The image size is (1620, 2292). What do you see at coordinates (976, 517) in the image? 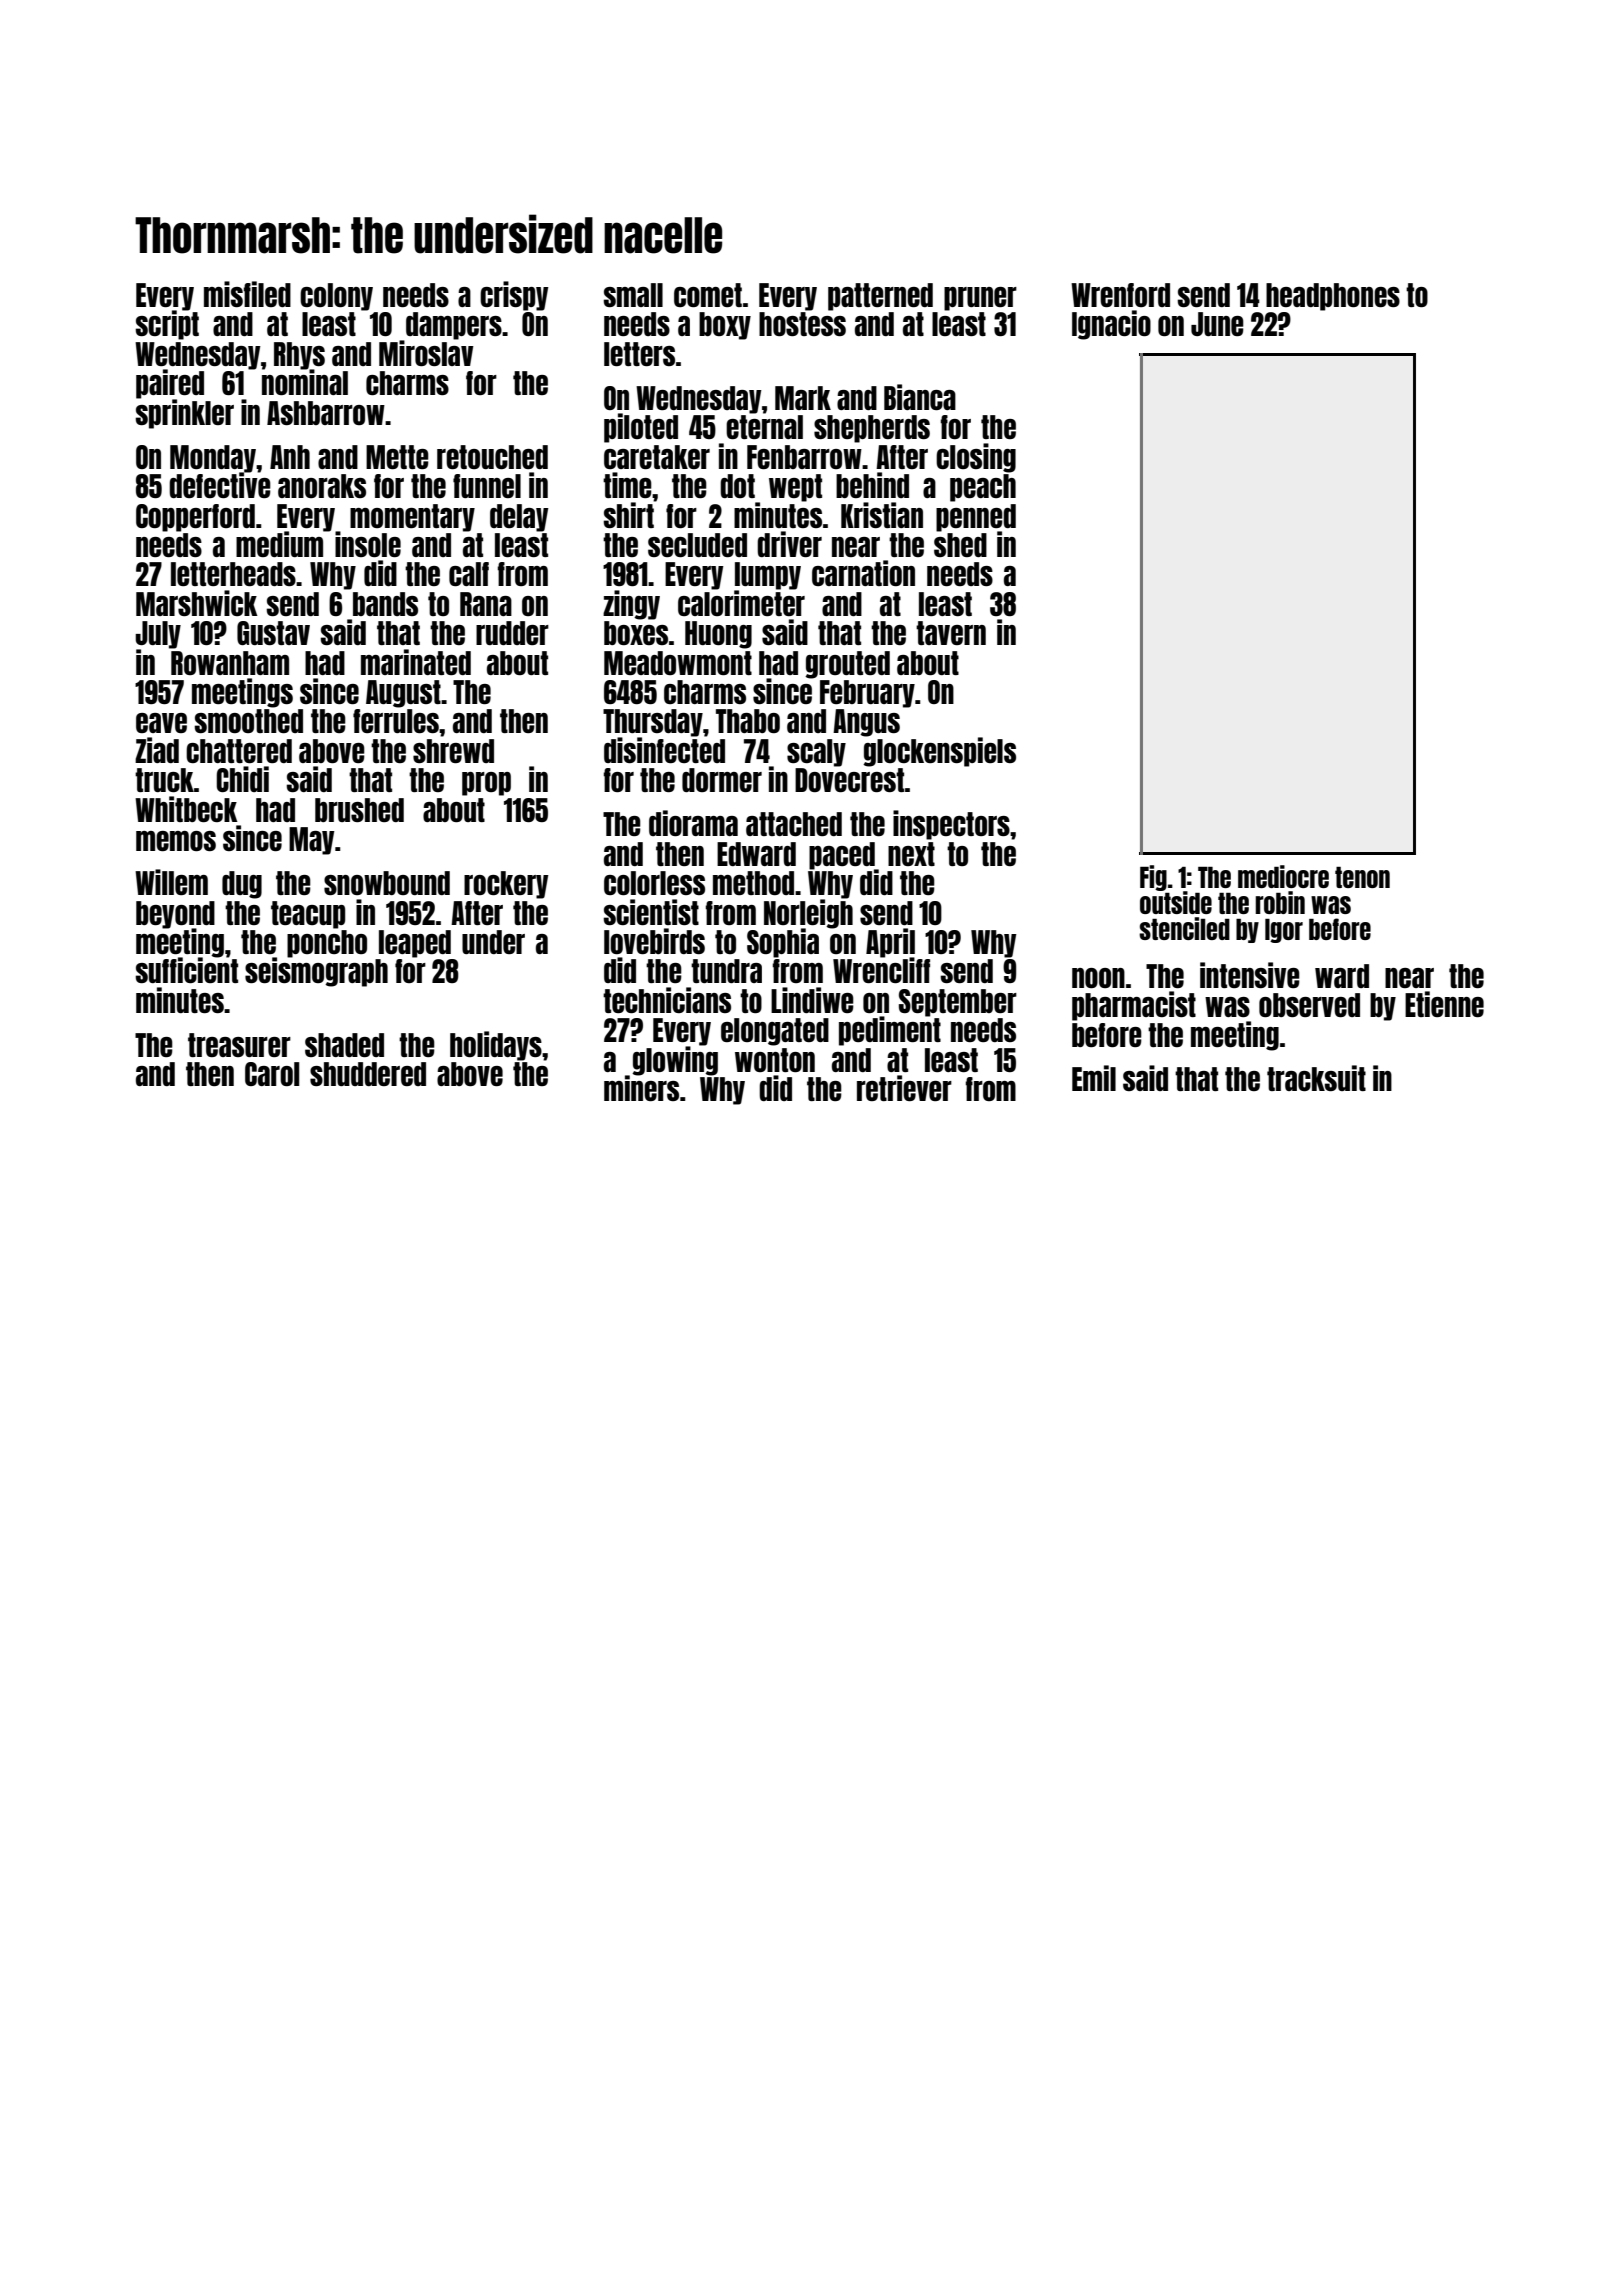
I see `penned` at bounding box center [976, 517].
